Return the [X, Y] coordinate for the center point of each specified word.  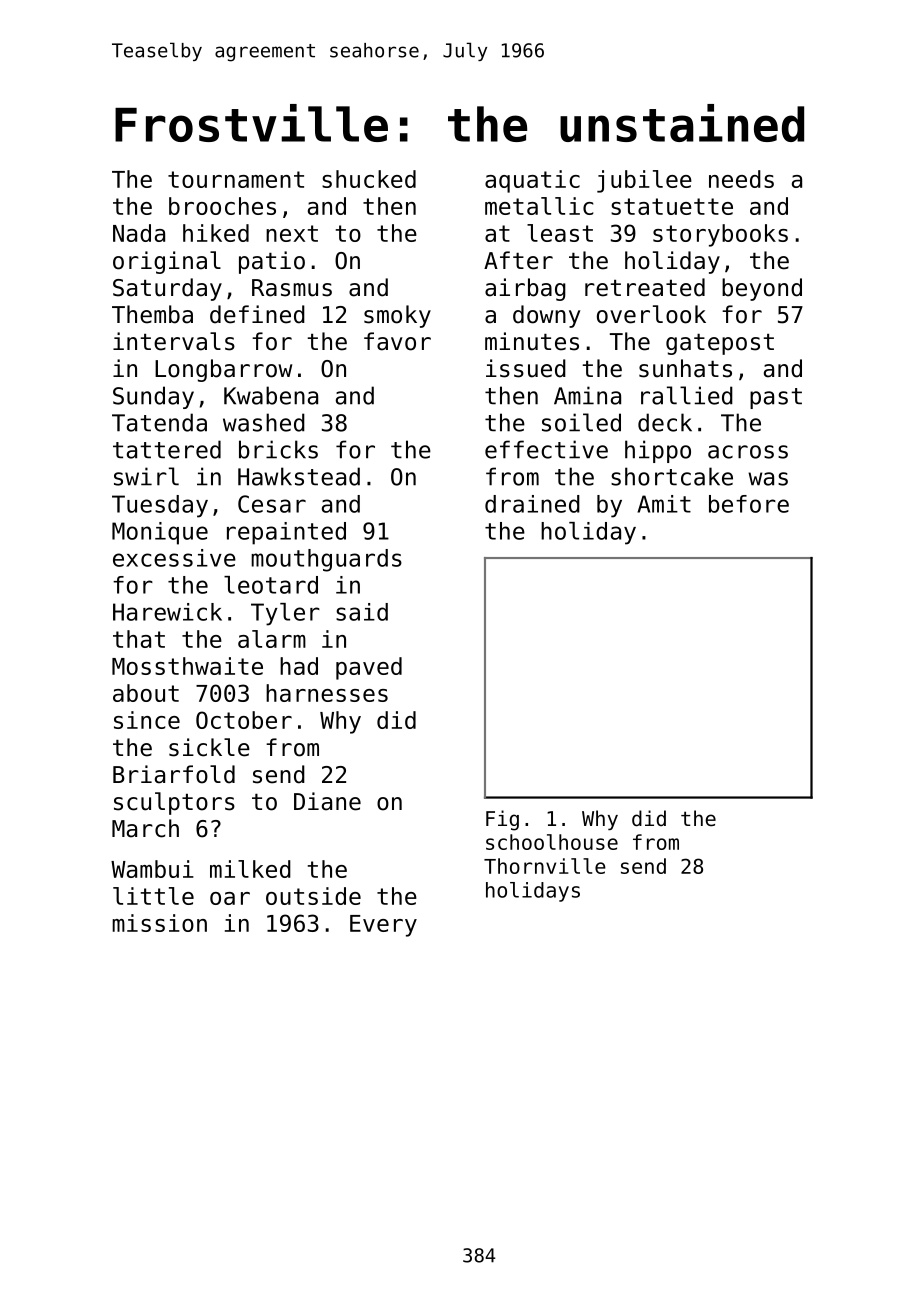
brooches [222, 206]
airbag [525, 289]
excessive [174, 558]
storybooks [720, 235]
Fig [502, 820]
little [153, 896]
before [749, 504]
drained [532, 504]
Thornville [545, 866]
